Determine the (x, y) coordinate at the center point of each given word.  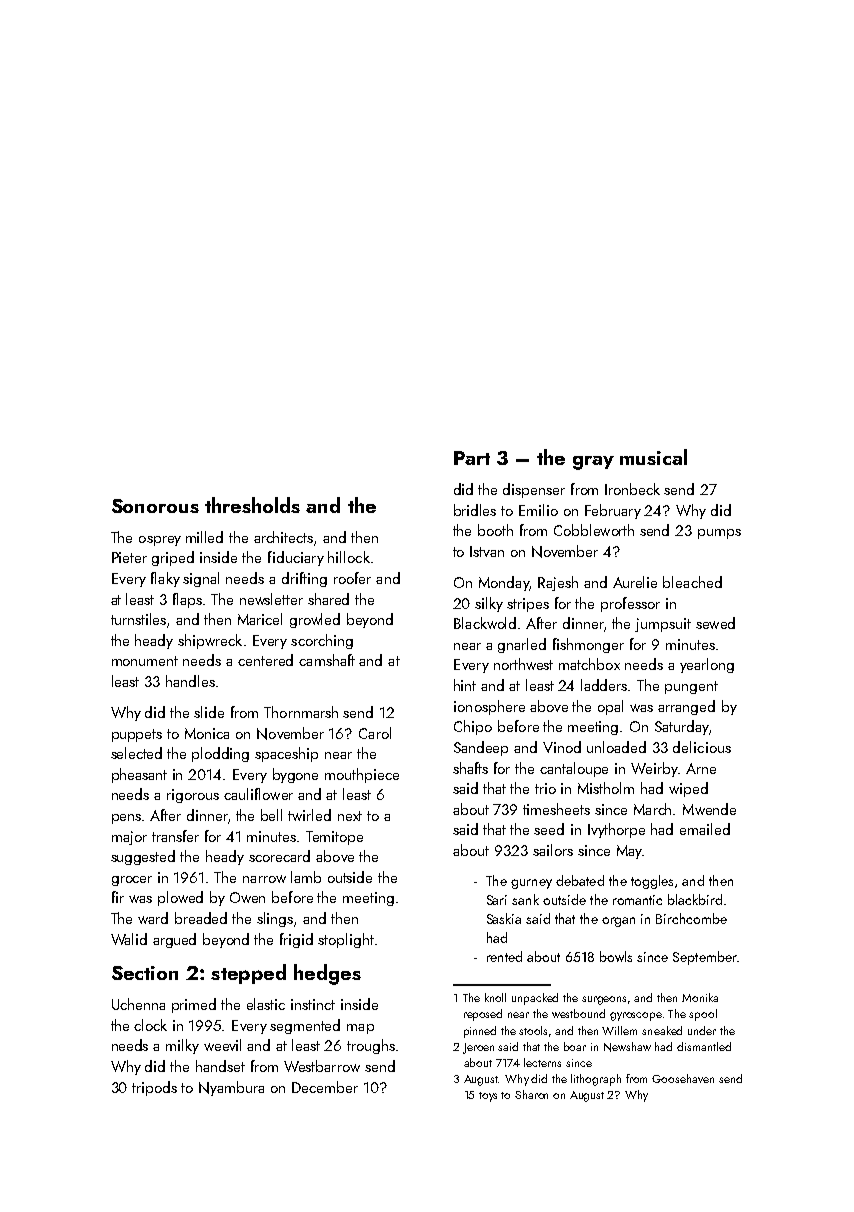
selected (136, 753)
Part (472, 458)
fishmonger (588, 645)
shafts (470, 768)
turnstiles (138, 619)
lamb (306, 877)
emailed (705, 829)
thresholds (252, 505)
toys (488, 1097)
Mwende (709, 809)
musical (653, 457)
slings (275, 919)
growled (315, 620)
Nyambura (231, 1088)
